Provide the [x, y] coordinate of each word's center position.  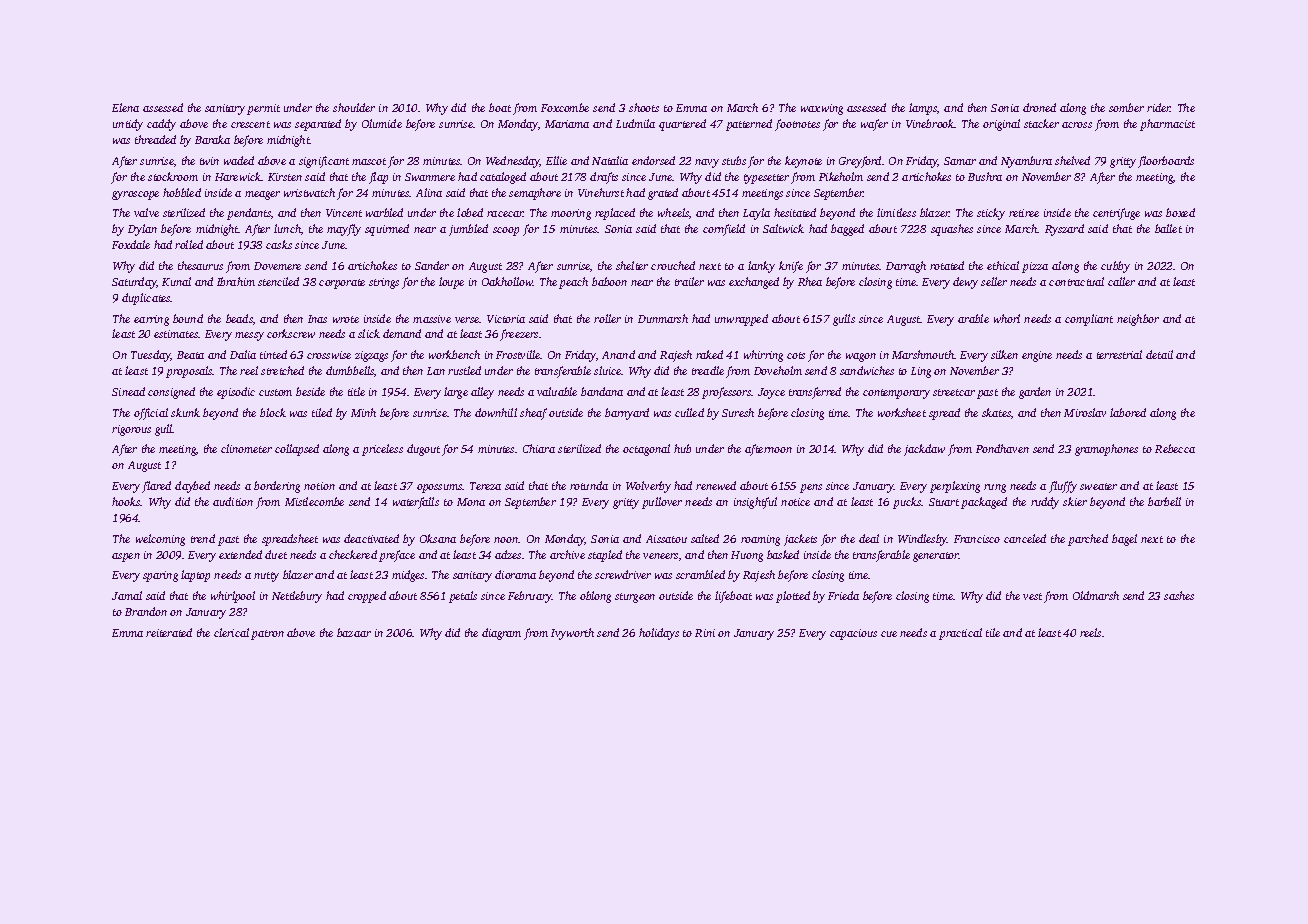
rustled [464, 370]
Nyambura [1026, 162]
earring [151, 320]
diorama [515, 574]
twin [209, 161]
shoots [644, 107]
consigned [171, 393]
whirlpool [233, 597]
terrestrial [1119, 354]
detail [1159, 354]
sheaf [533, 414]
